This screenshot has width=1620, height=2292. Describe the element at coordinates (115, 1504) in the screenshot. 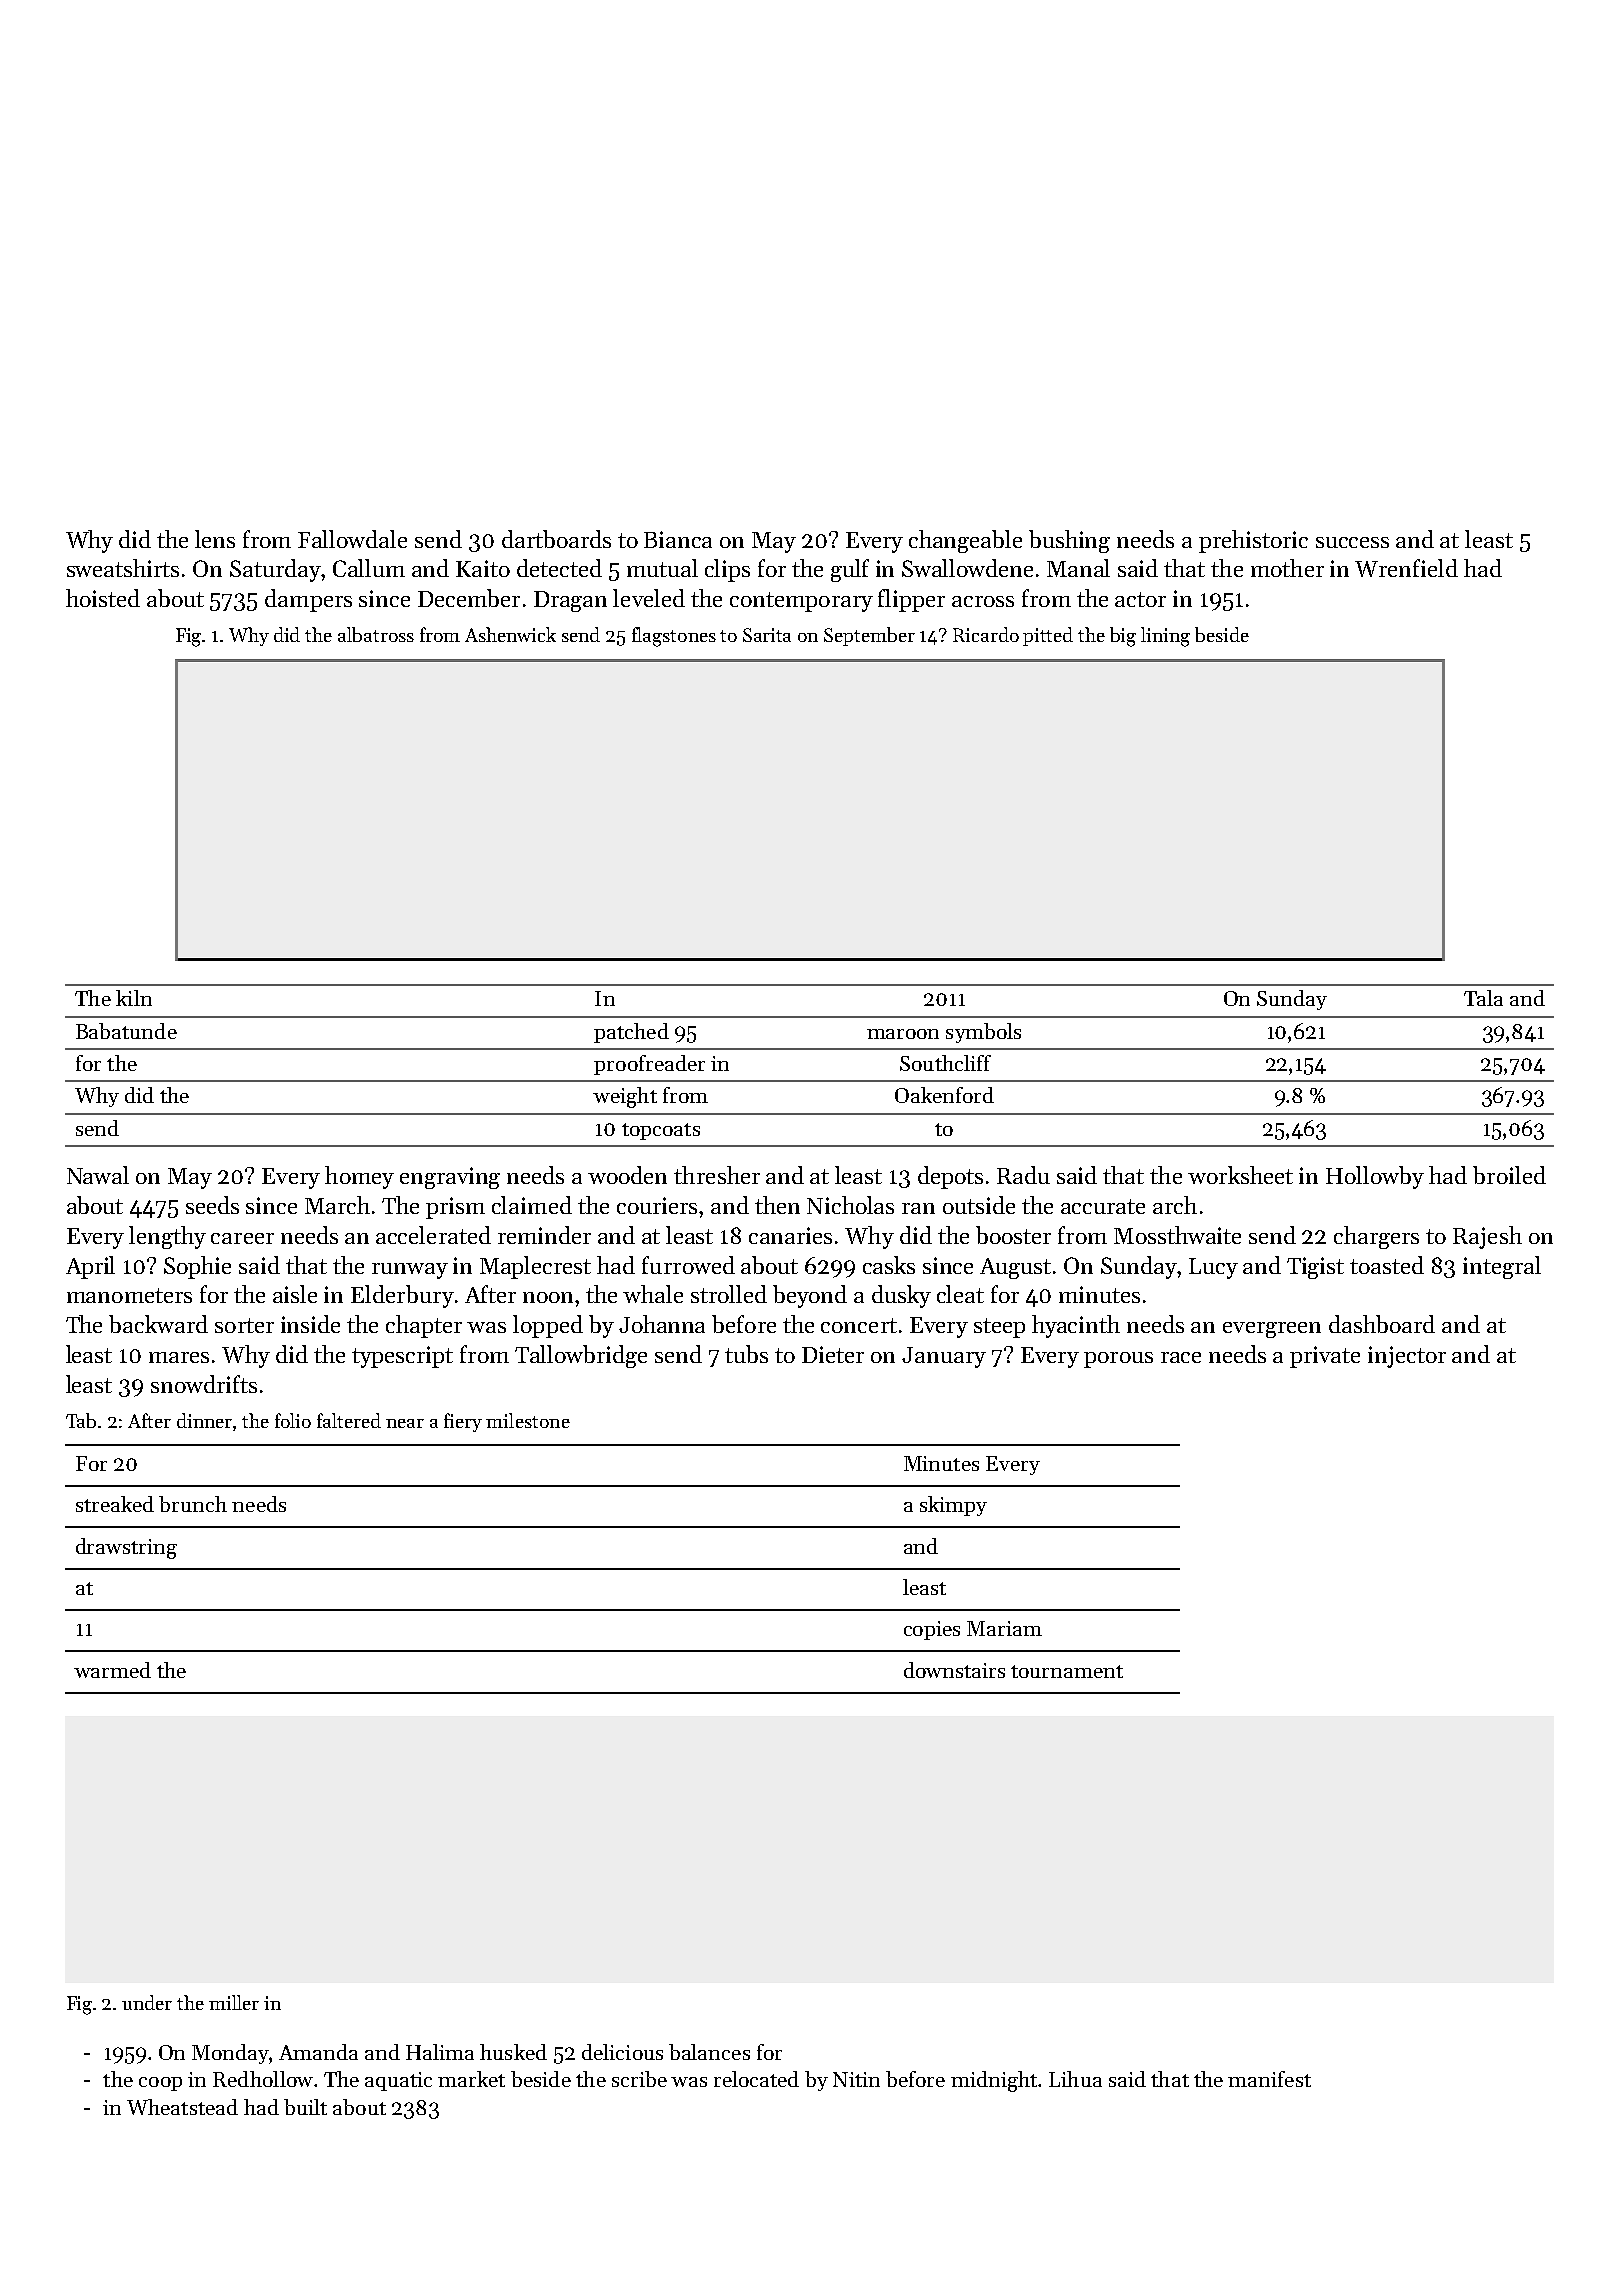

I see `streaked` at that location.
